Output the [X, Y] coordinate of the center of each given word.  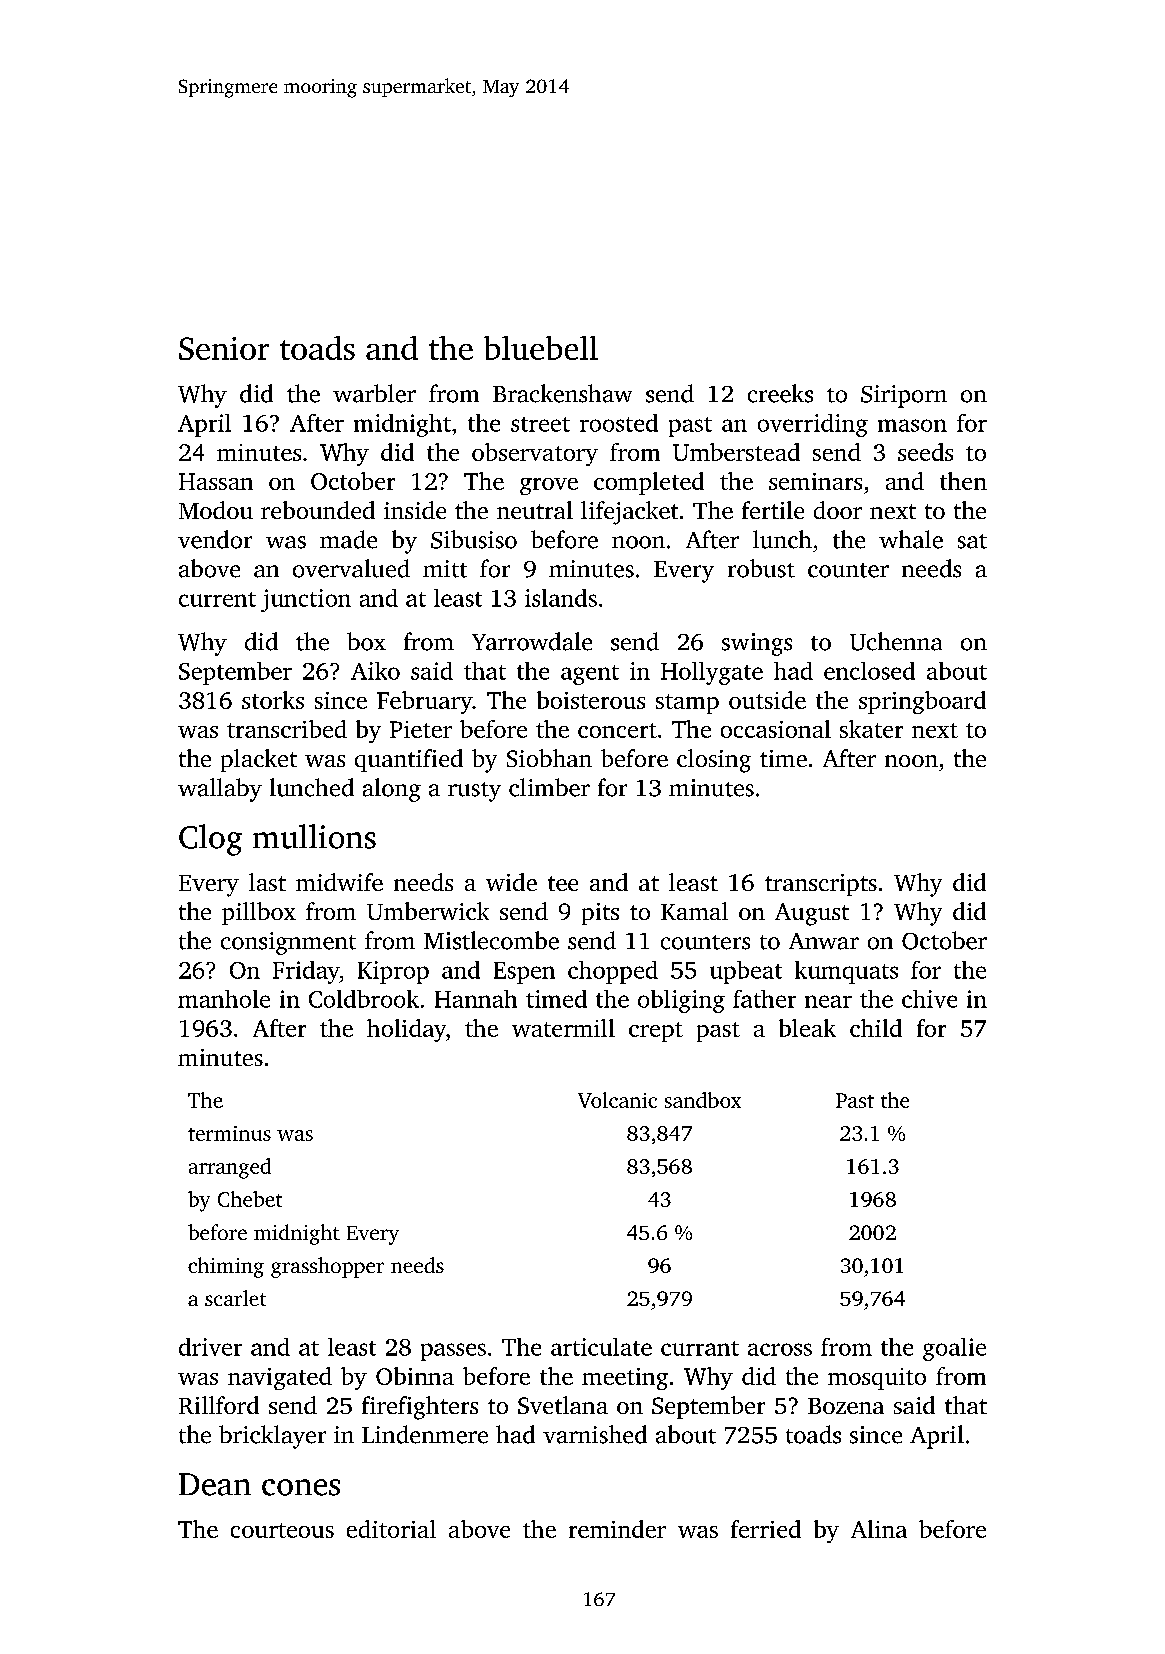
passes [453, 1352]
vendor [215, 539]
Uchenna [896, 641]
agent [590, 675]
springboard [922, 702]
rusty [474, 792]
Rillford [219, 1405]
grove [549, 486]
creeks [780, 393]
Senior [224, 348]
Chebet [250, 1199]
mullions [314, 836]
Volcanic [617, 1100]
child [876, 1028]
